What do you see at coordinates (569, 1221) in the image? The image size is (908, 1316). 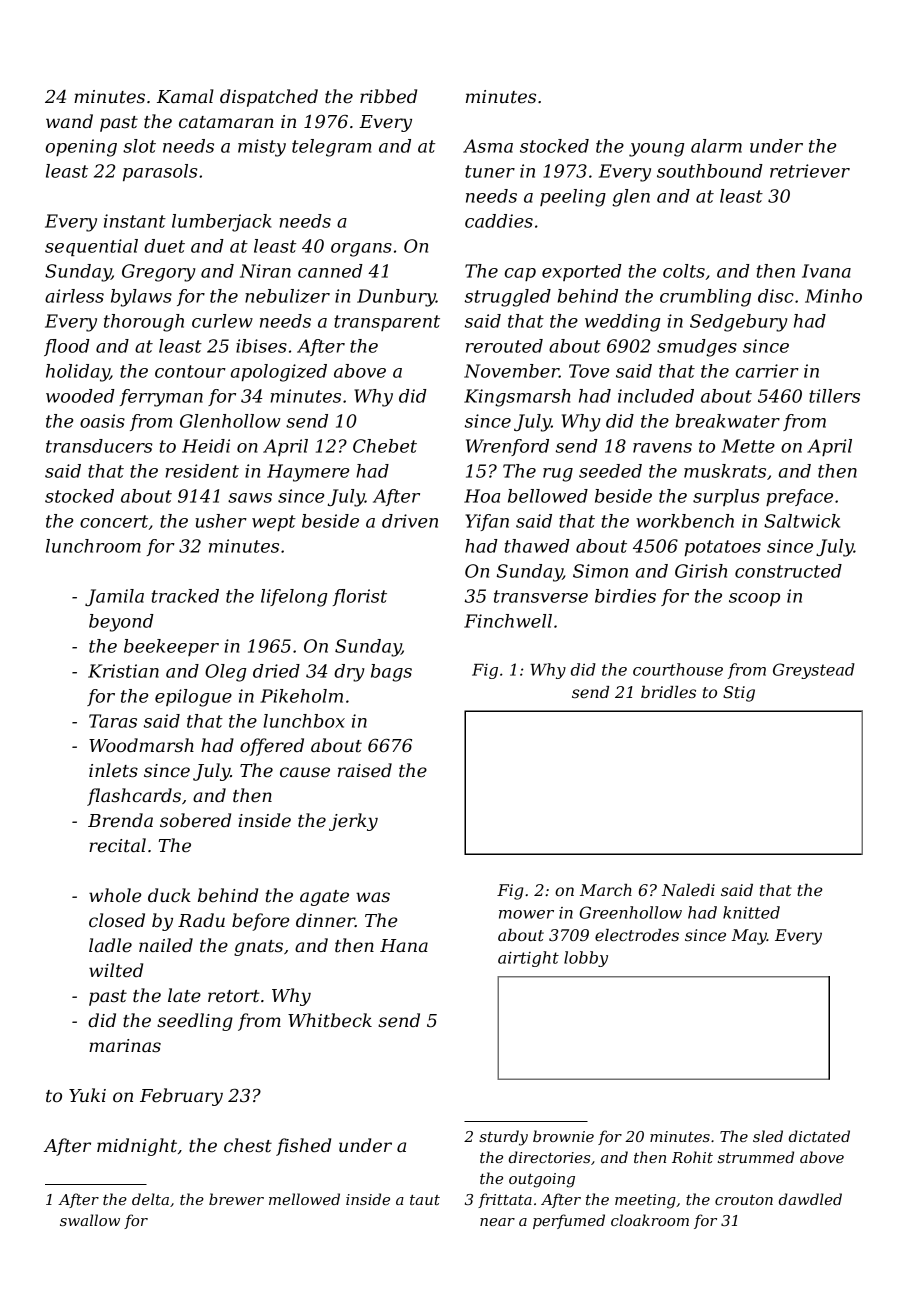 I see `perfumed` at bounding box center [569, 1221].
